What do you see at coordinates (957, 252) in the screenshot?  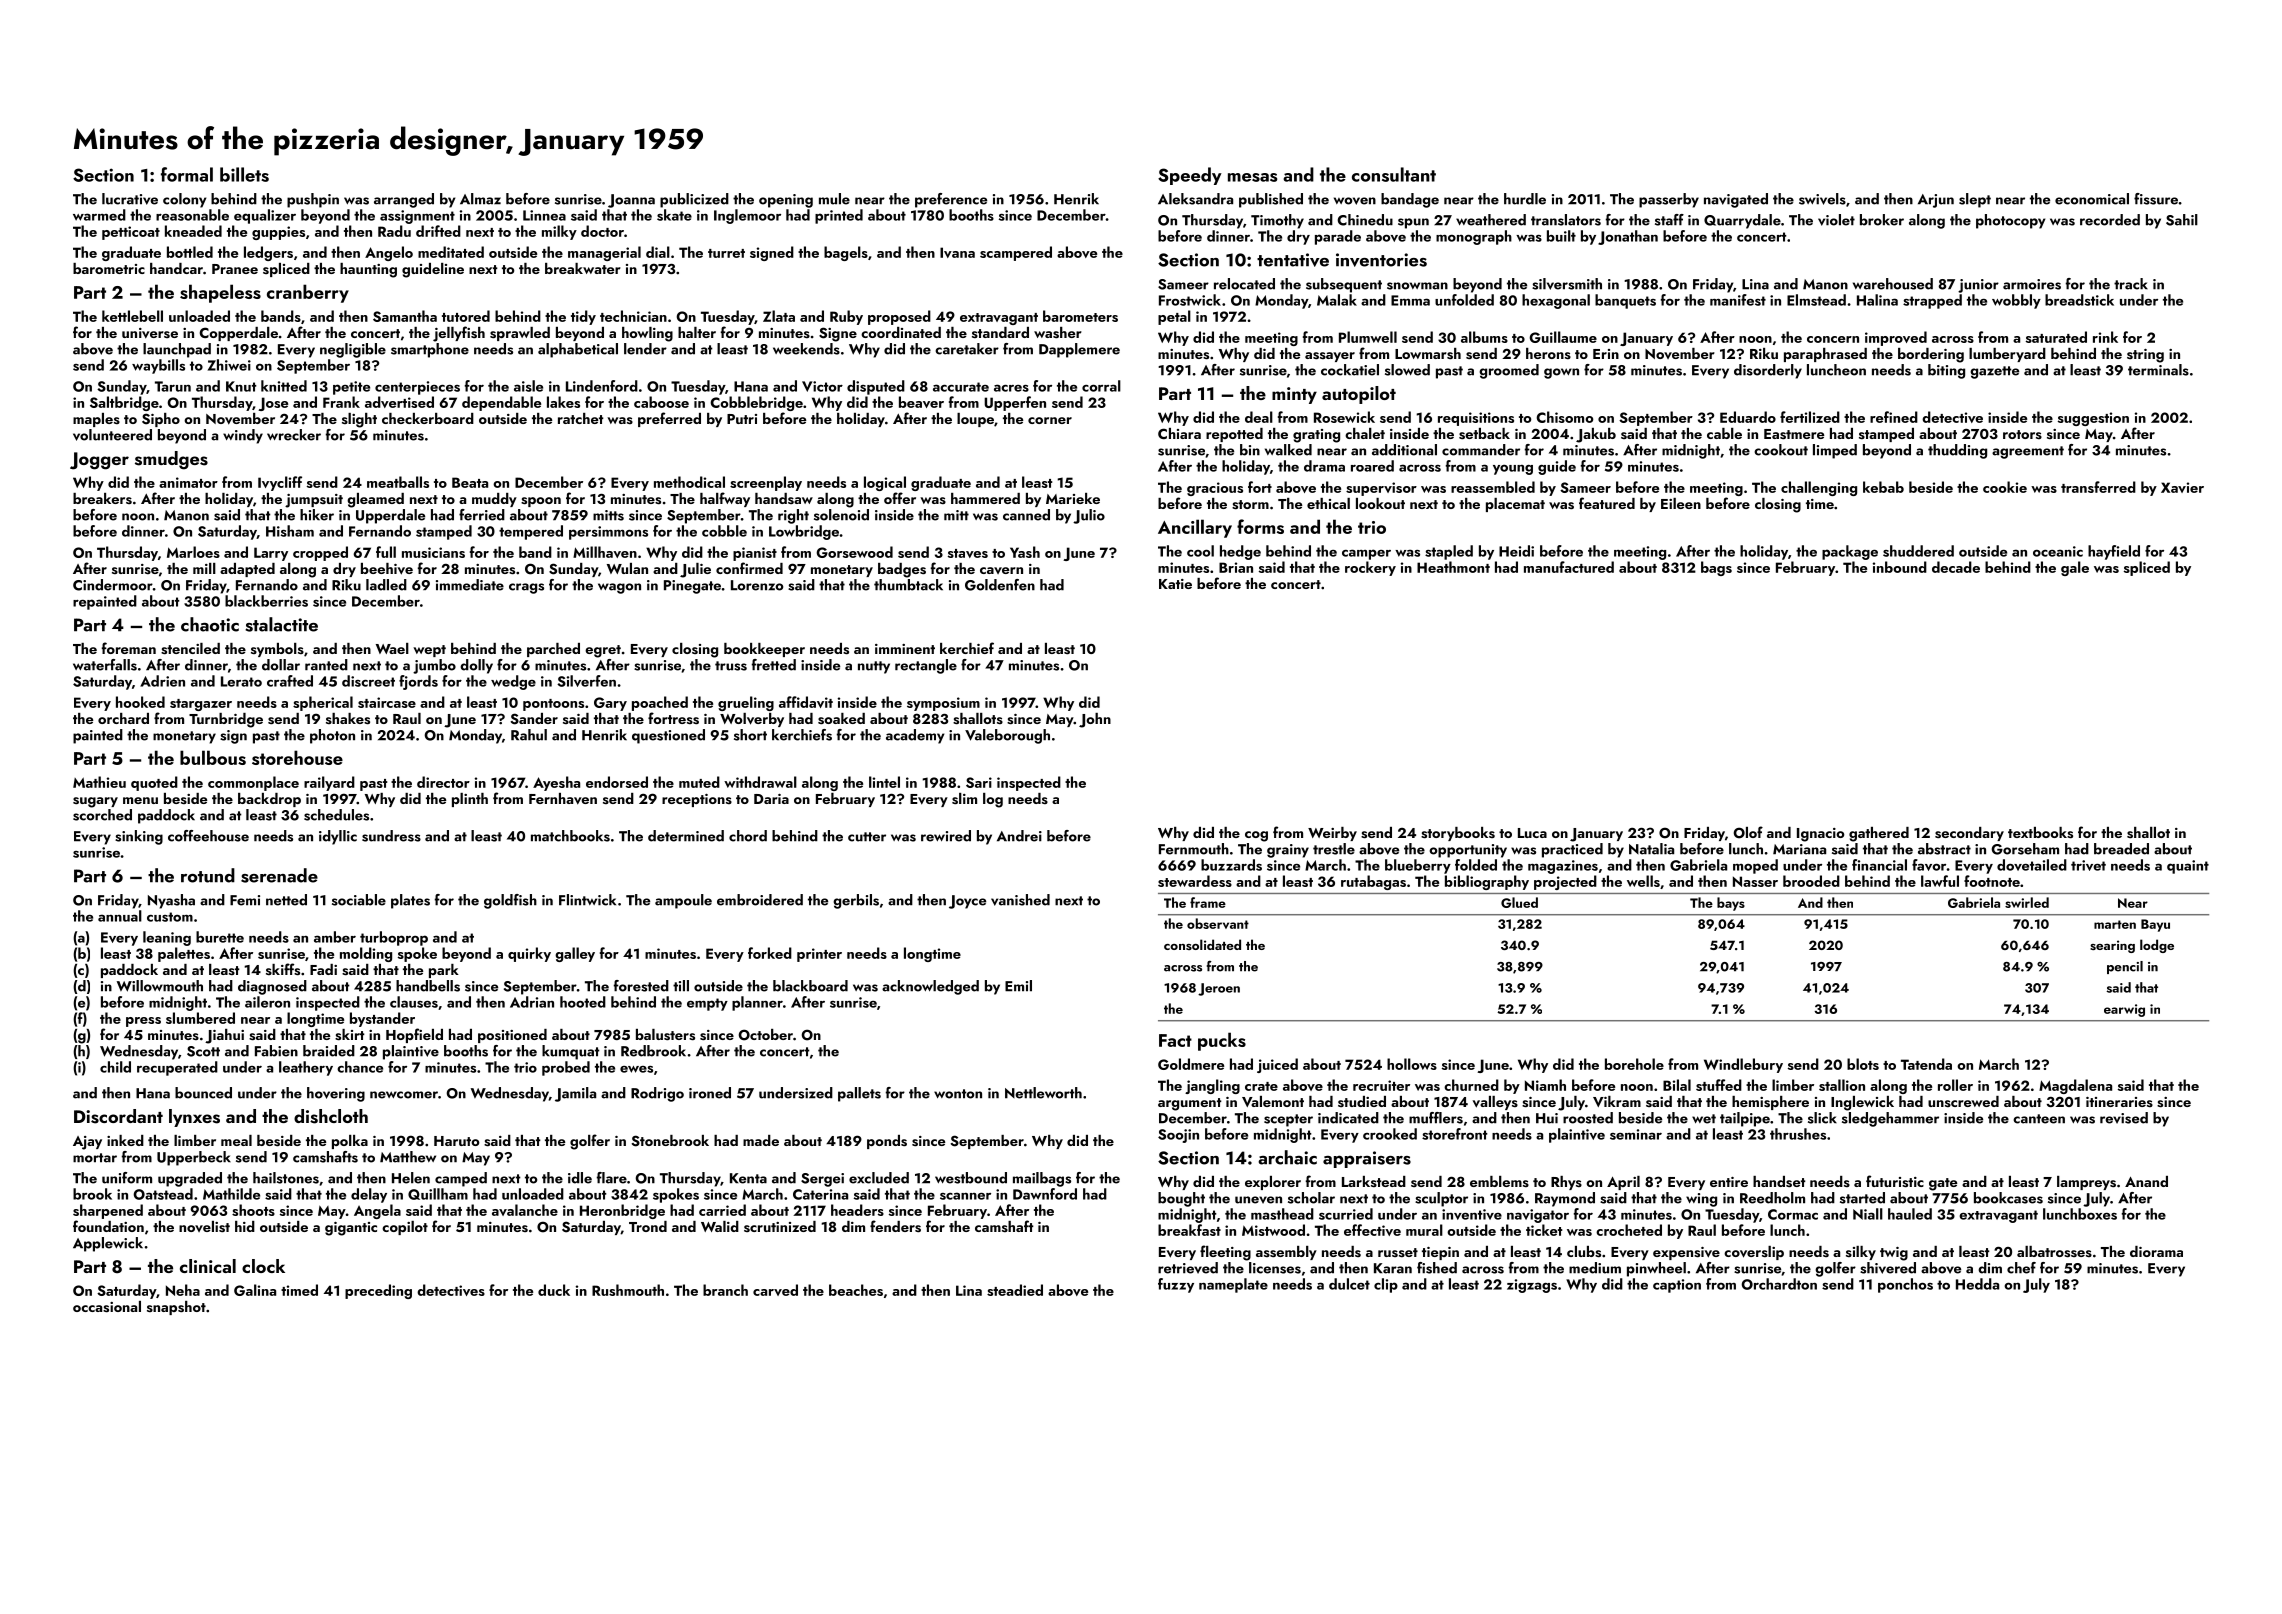 I see `Ivana` at bounding box center [957, 252].
